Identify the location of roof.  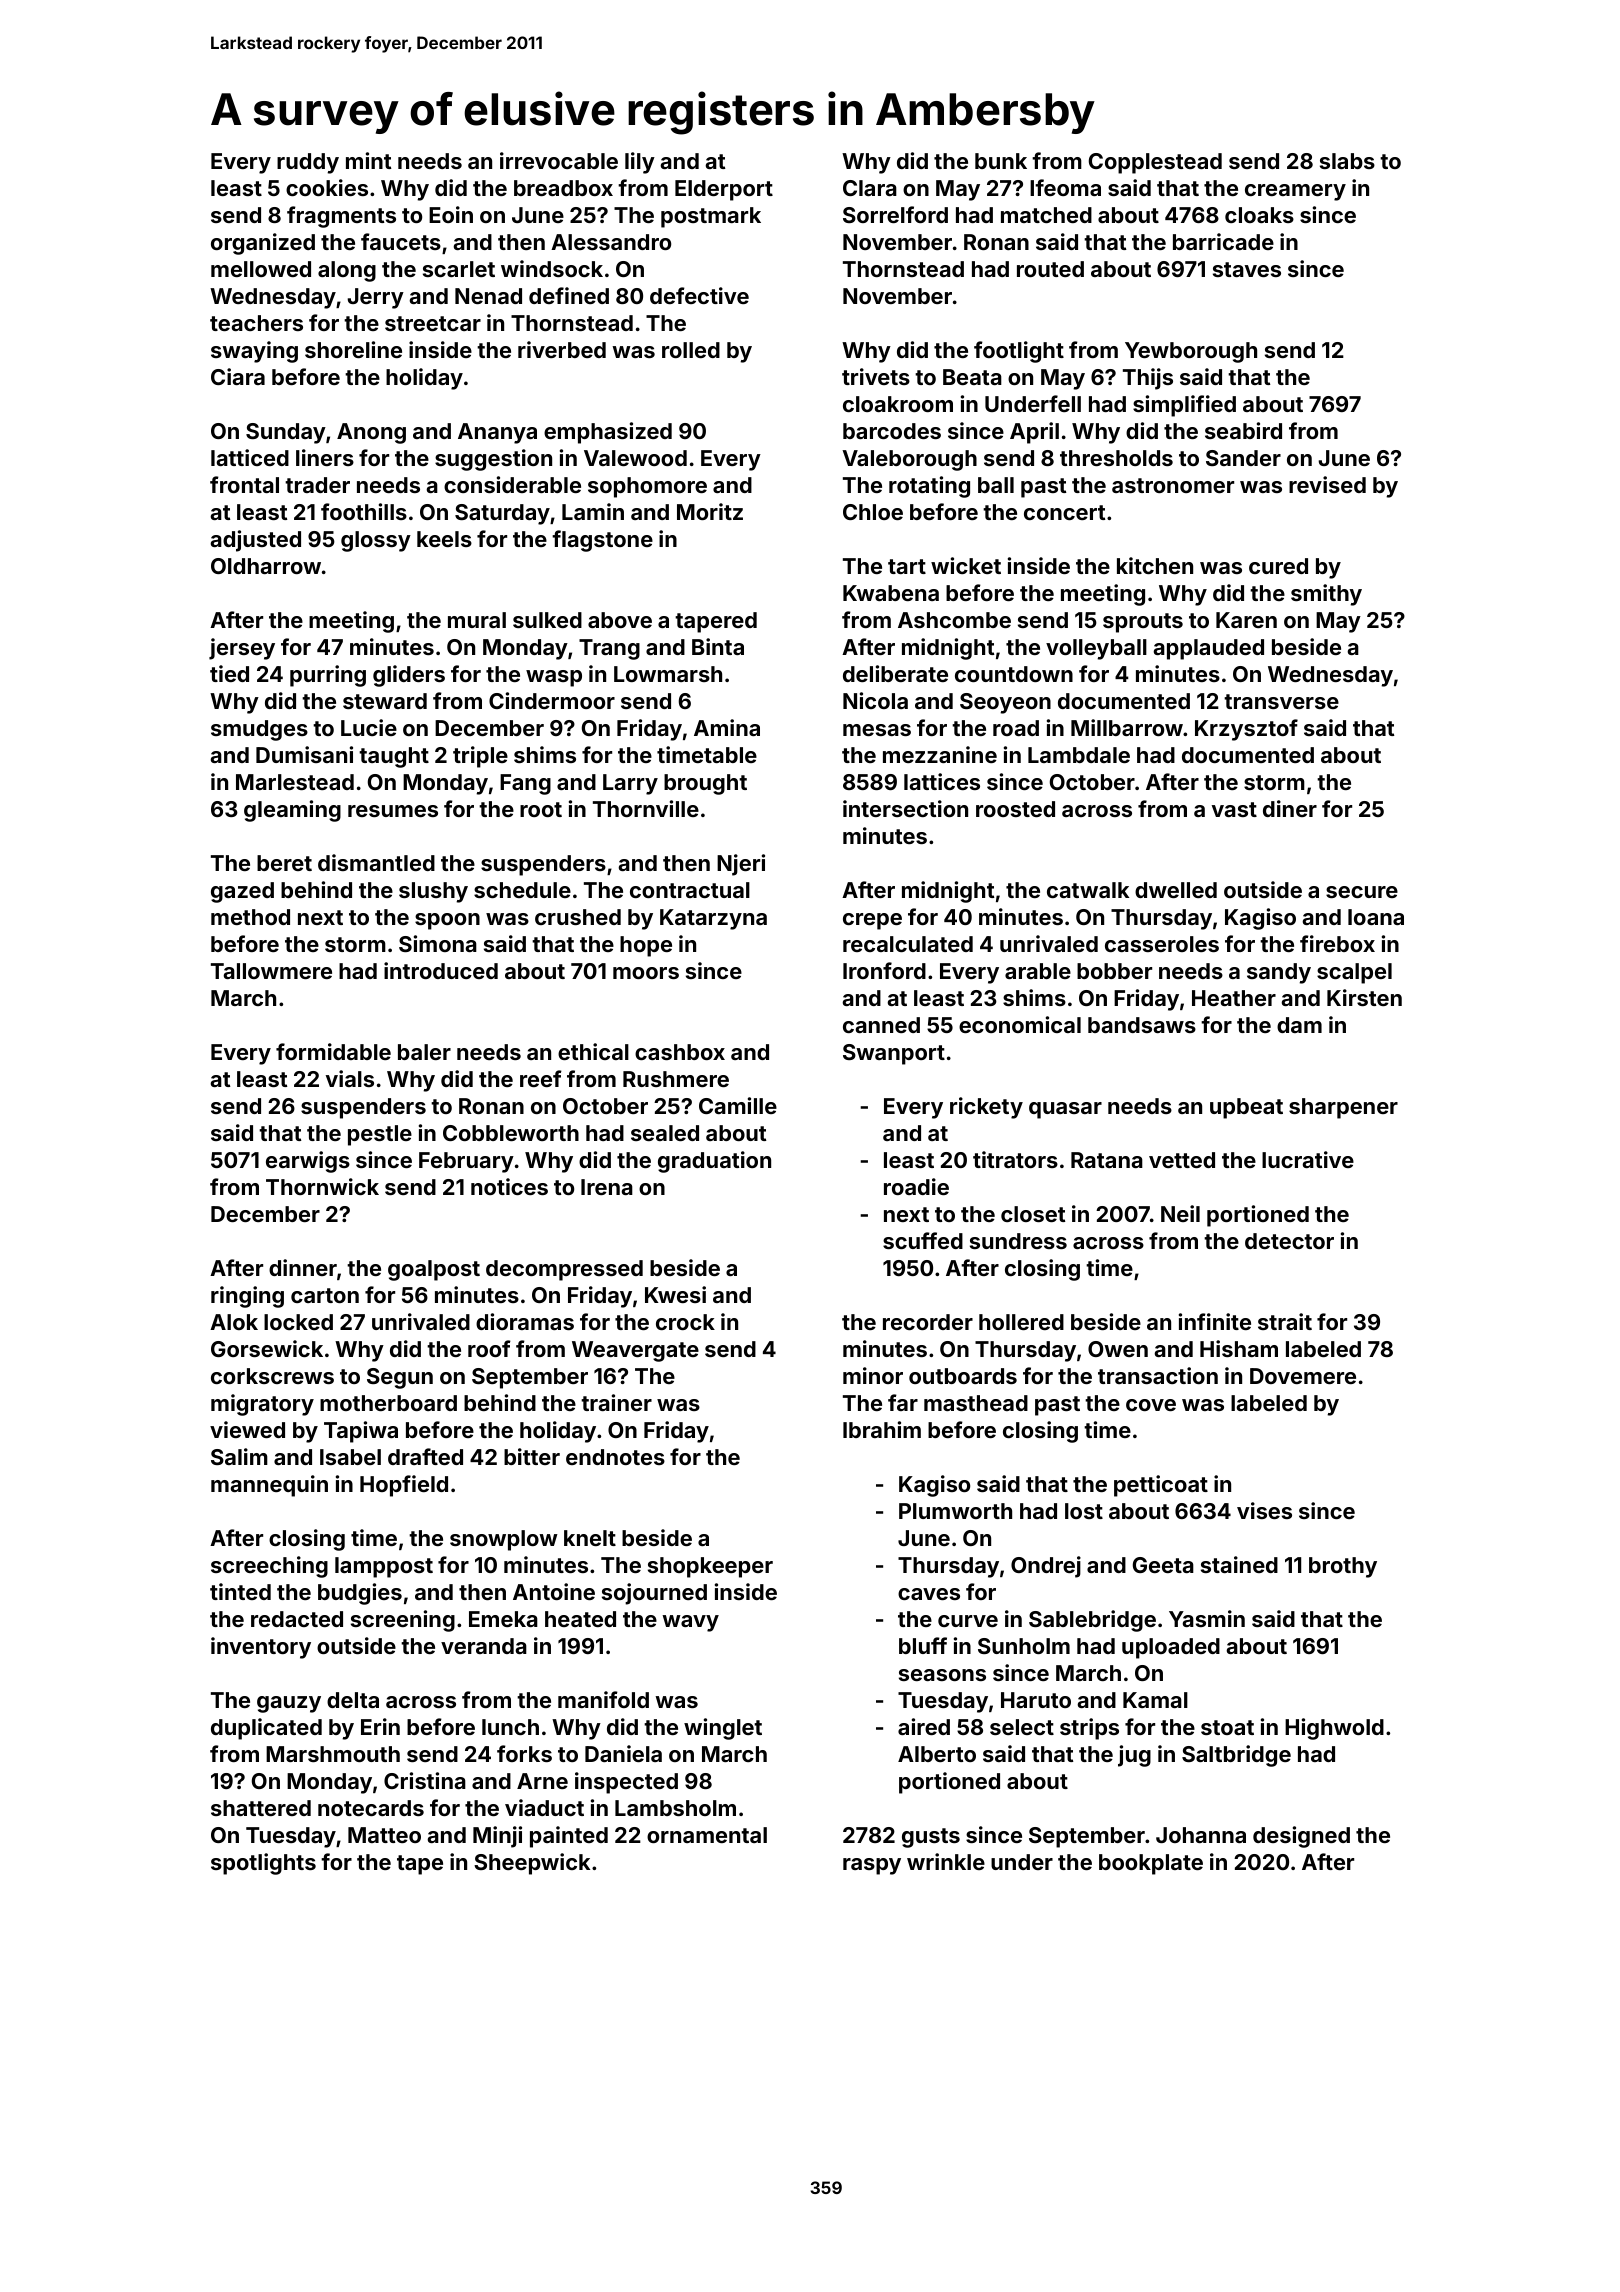
(489, 1348).
